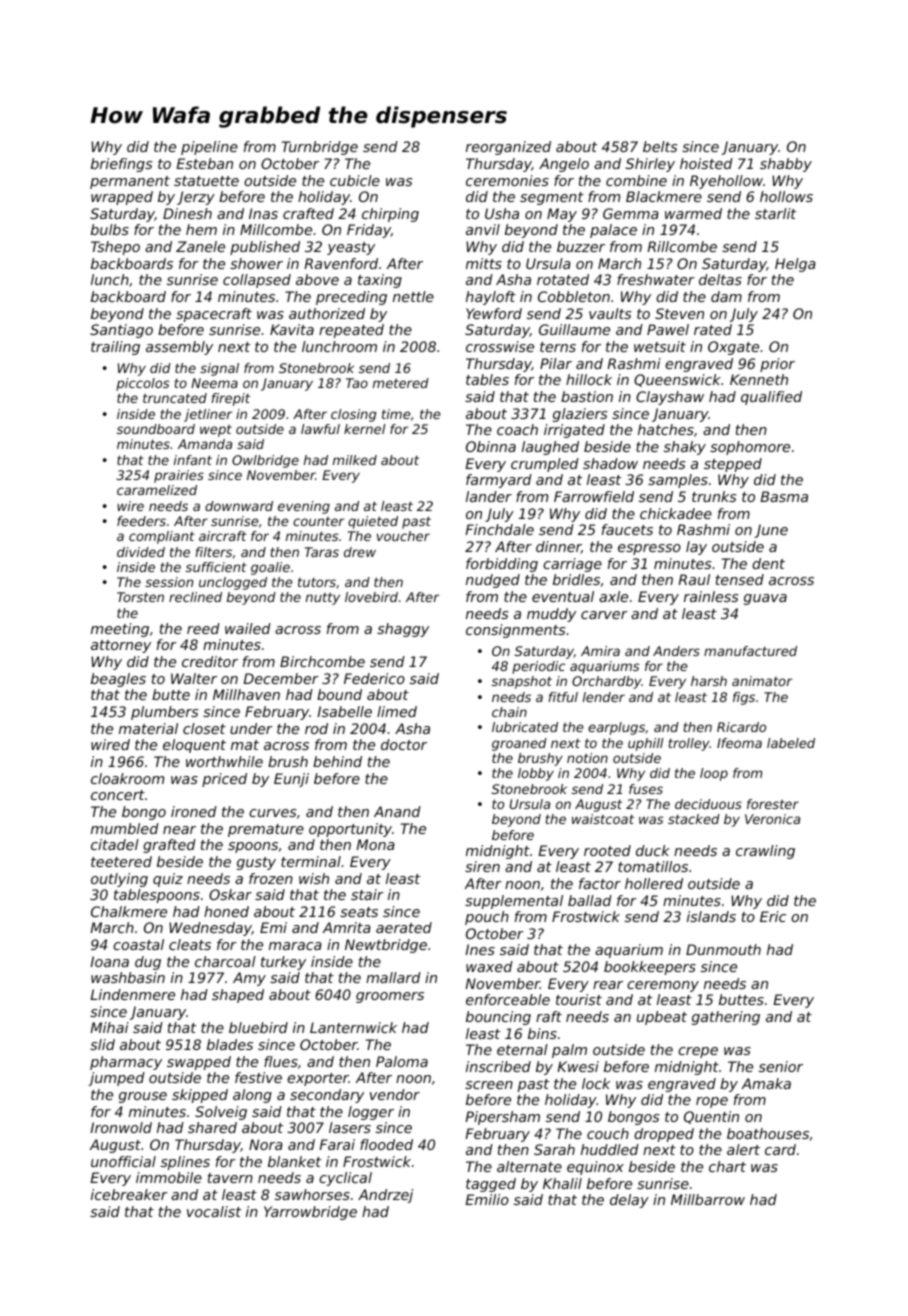  I want to click on pipeline, so click(209, 148).
